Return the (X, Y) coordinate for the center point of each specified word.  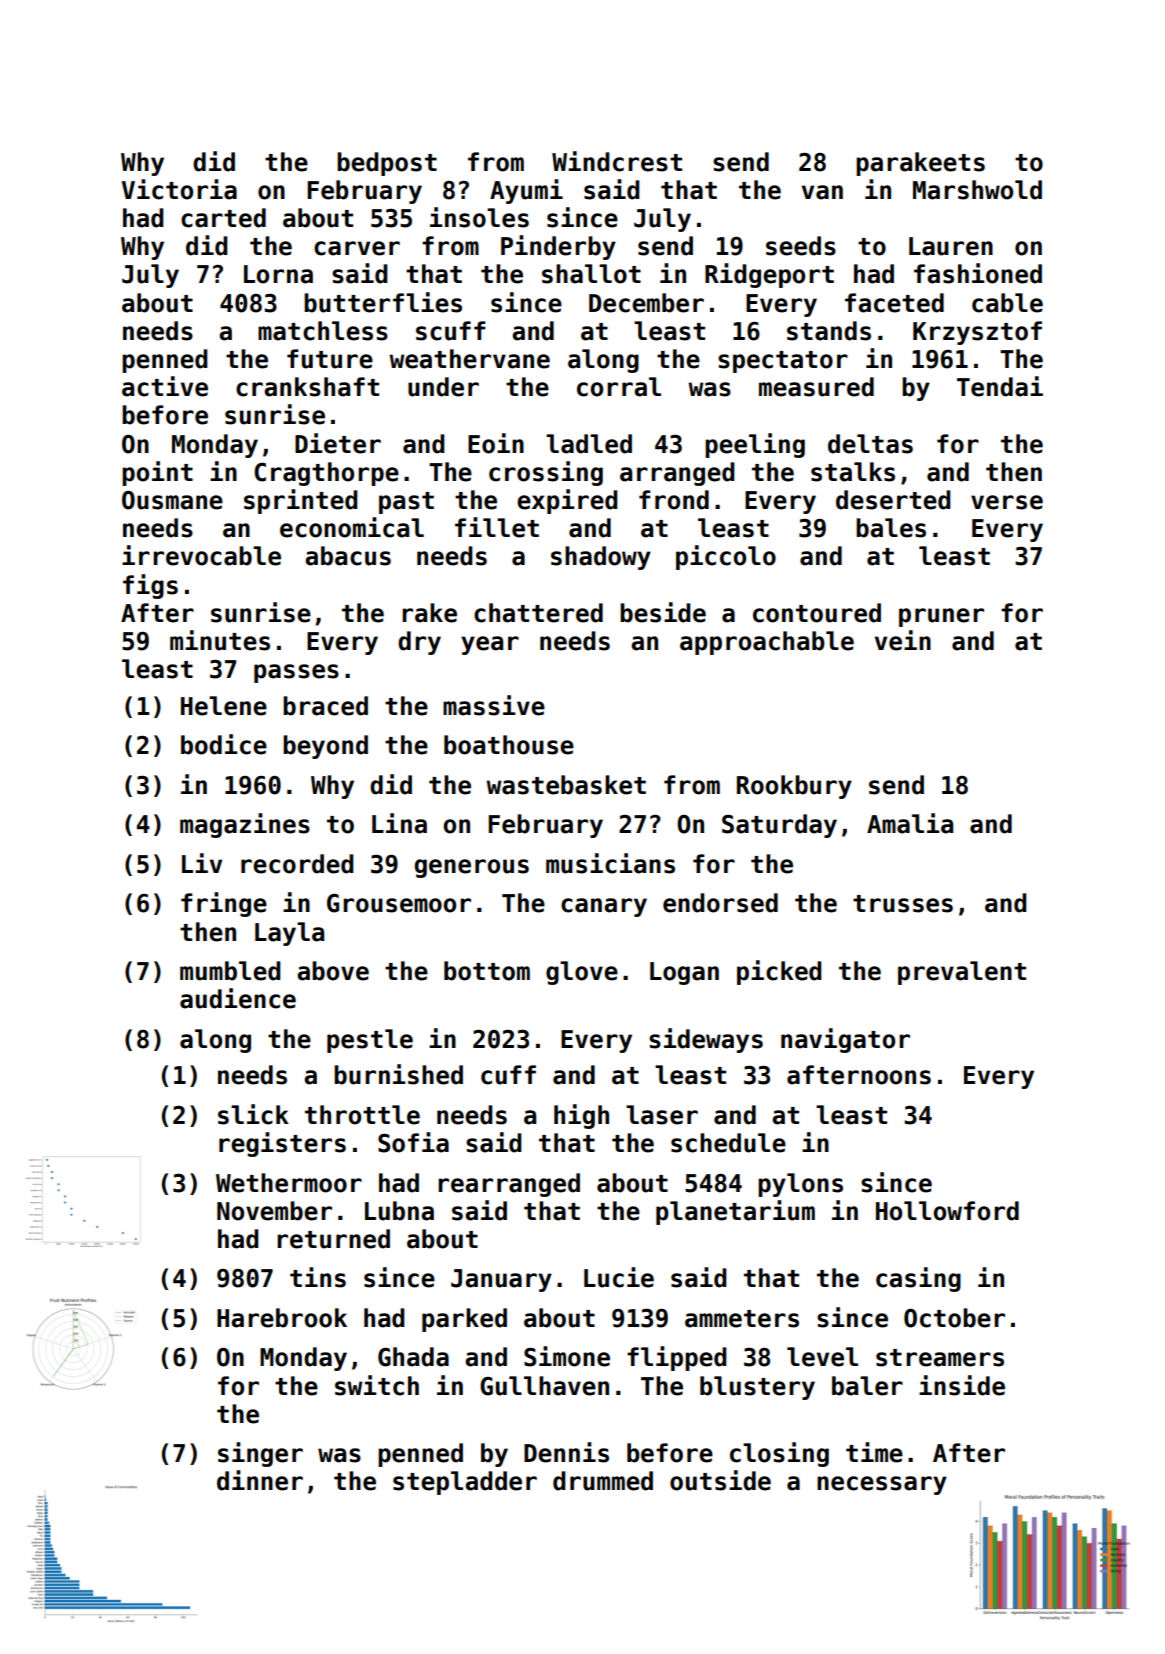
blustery (757, 1388)
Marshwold (977, 190)
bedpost (387, 164)
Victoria (179, 189)
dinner (260, 1480)
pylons (800, 1185)
